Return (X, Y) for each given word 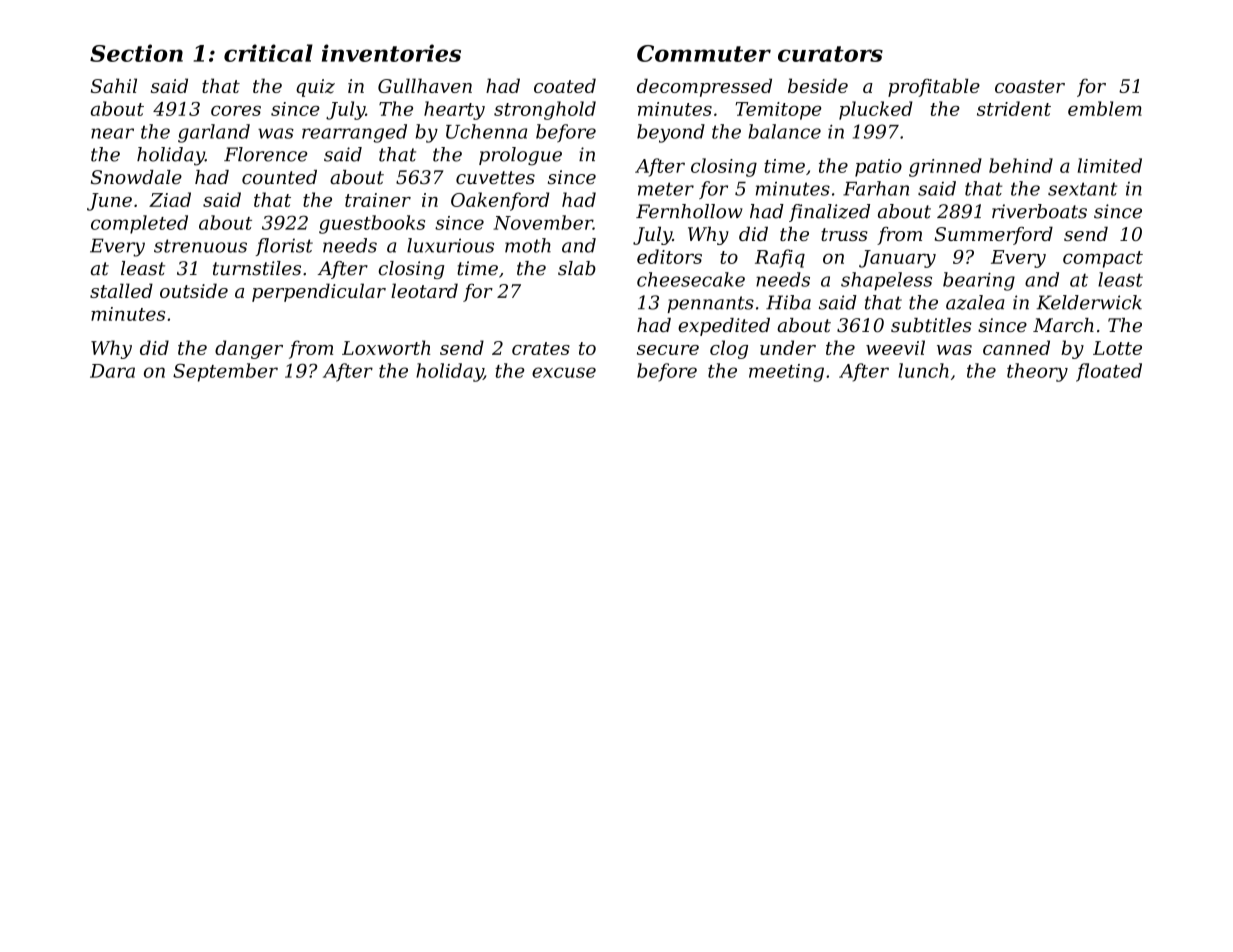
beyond (671, 133)
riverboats (1039, 211)
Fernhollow (689, 211)
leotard (424, 290)
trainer (378, 200)
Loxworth (386, 347)
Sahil (114, 85)
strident (1014, 108)
